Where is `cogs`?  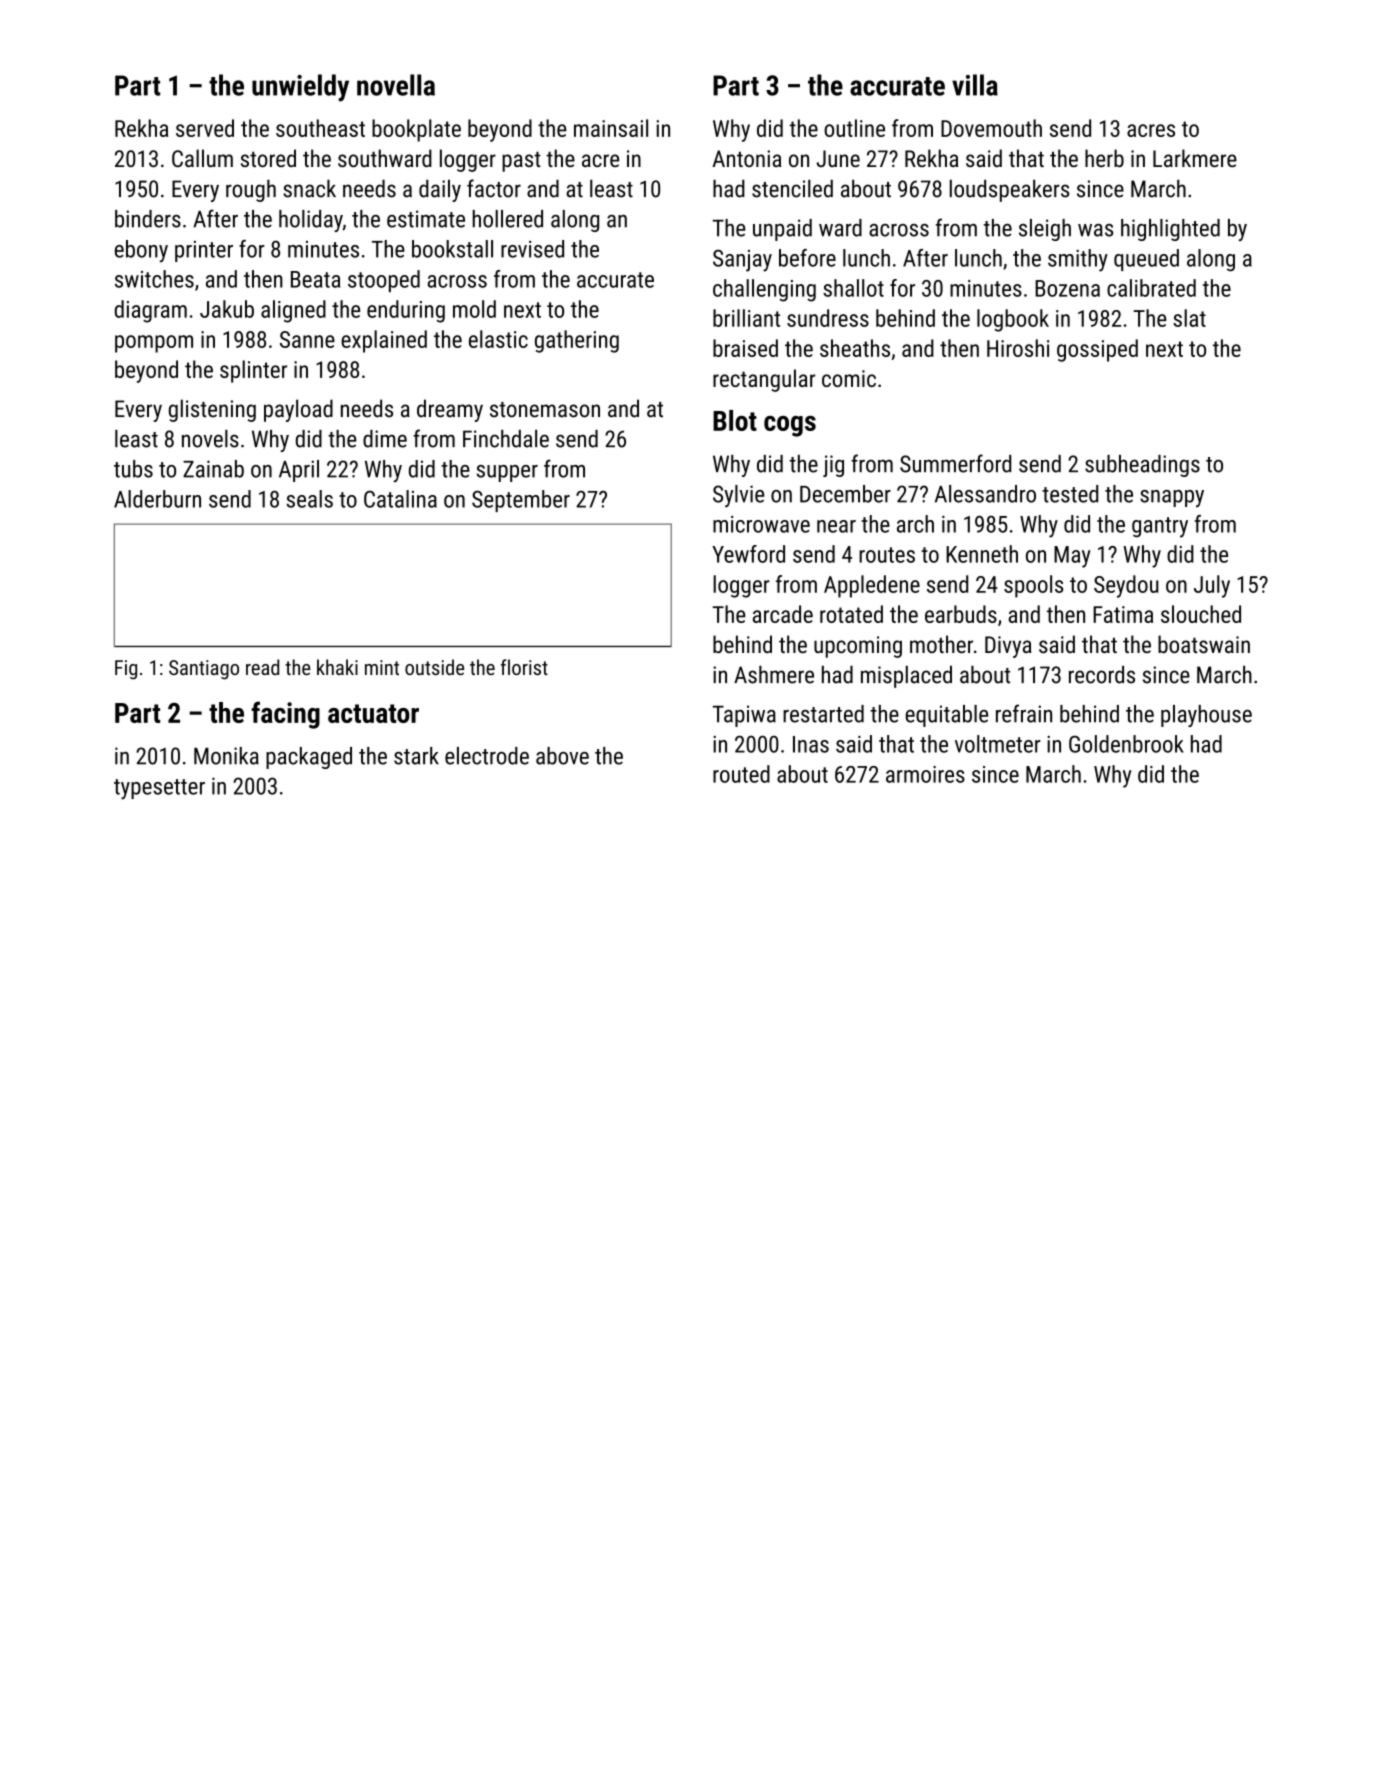
cogs is located at coordinates (790, 426).
